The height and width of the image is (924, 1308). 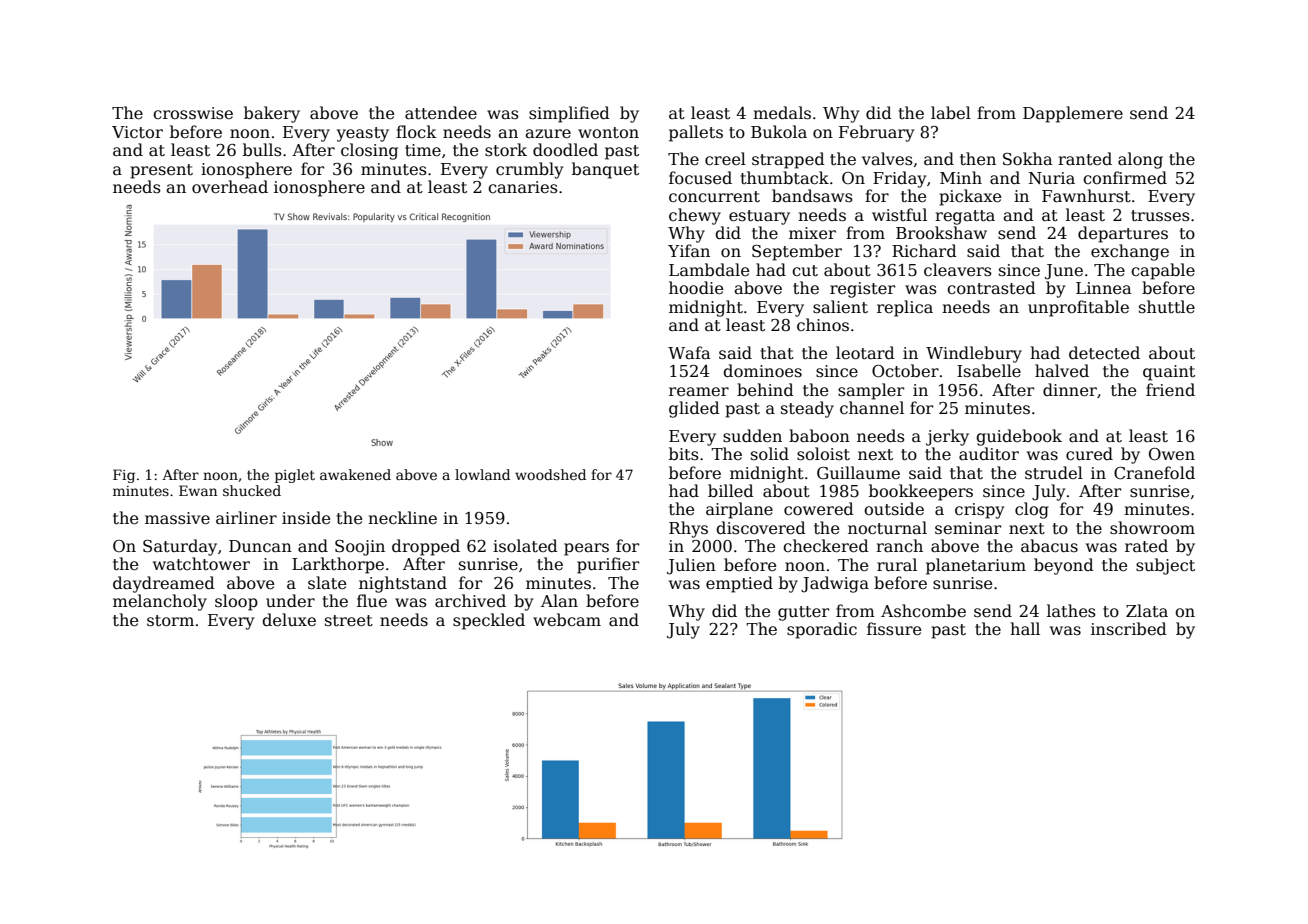 What do you see at coordinates (897, 565) in the image?
I see `rural` at bounding box center [897, 565].
